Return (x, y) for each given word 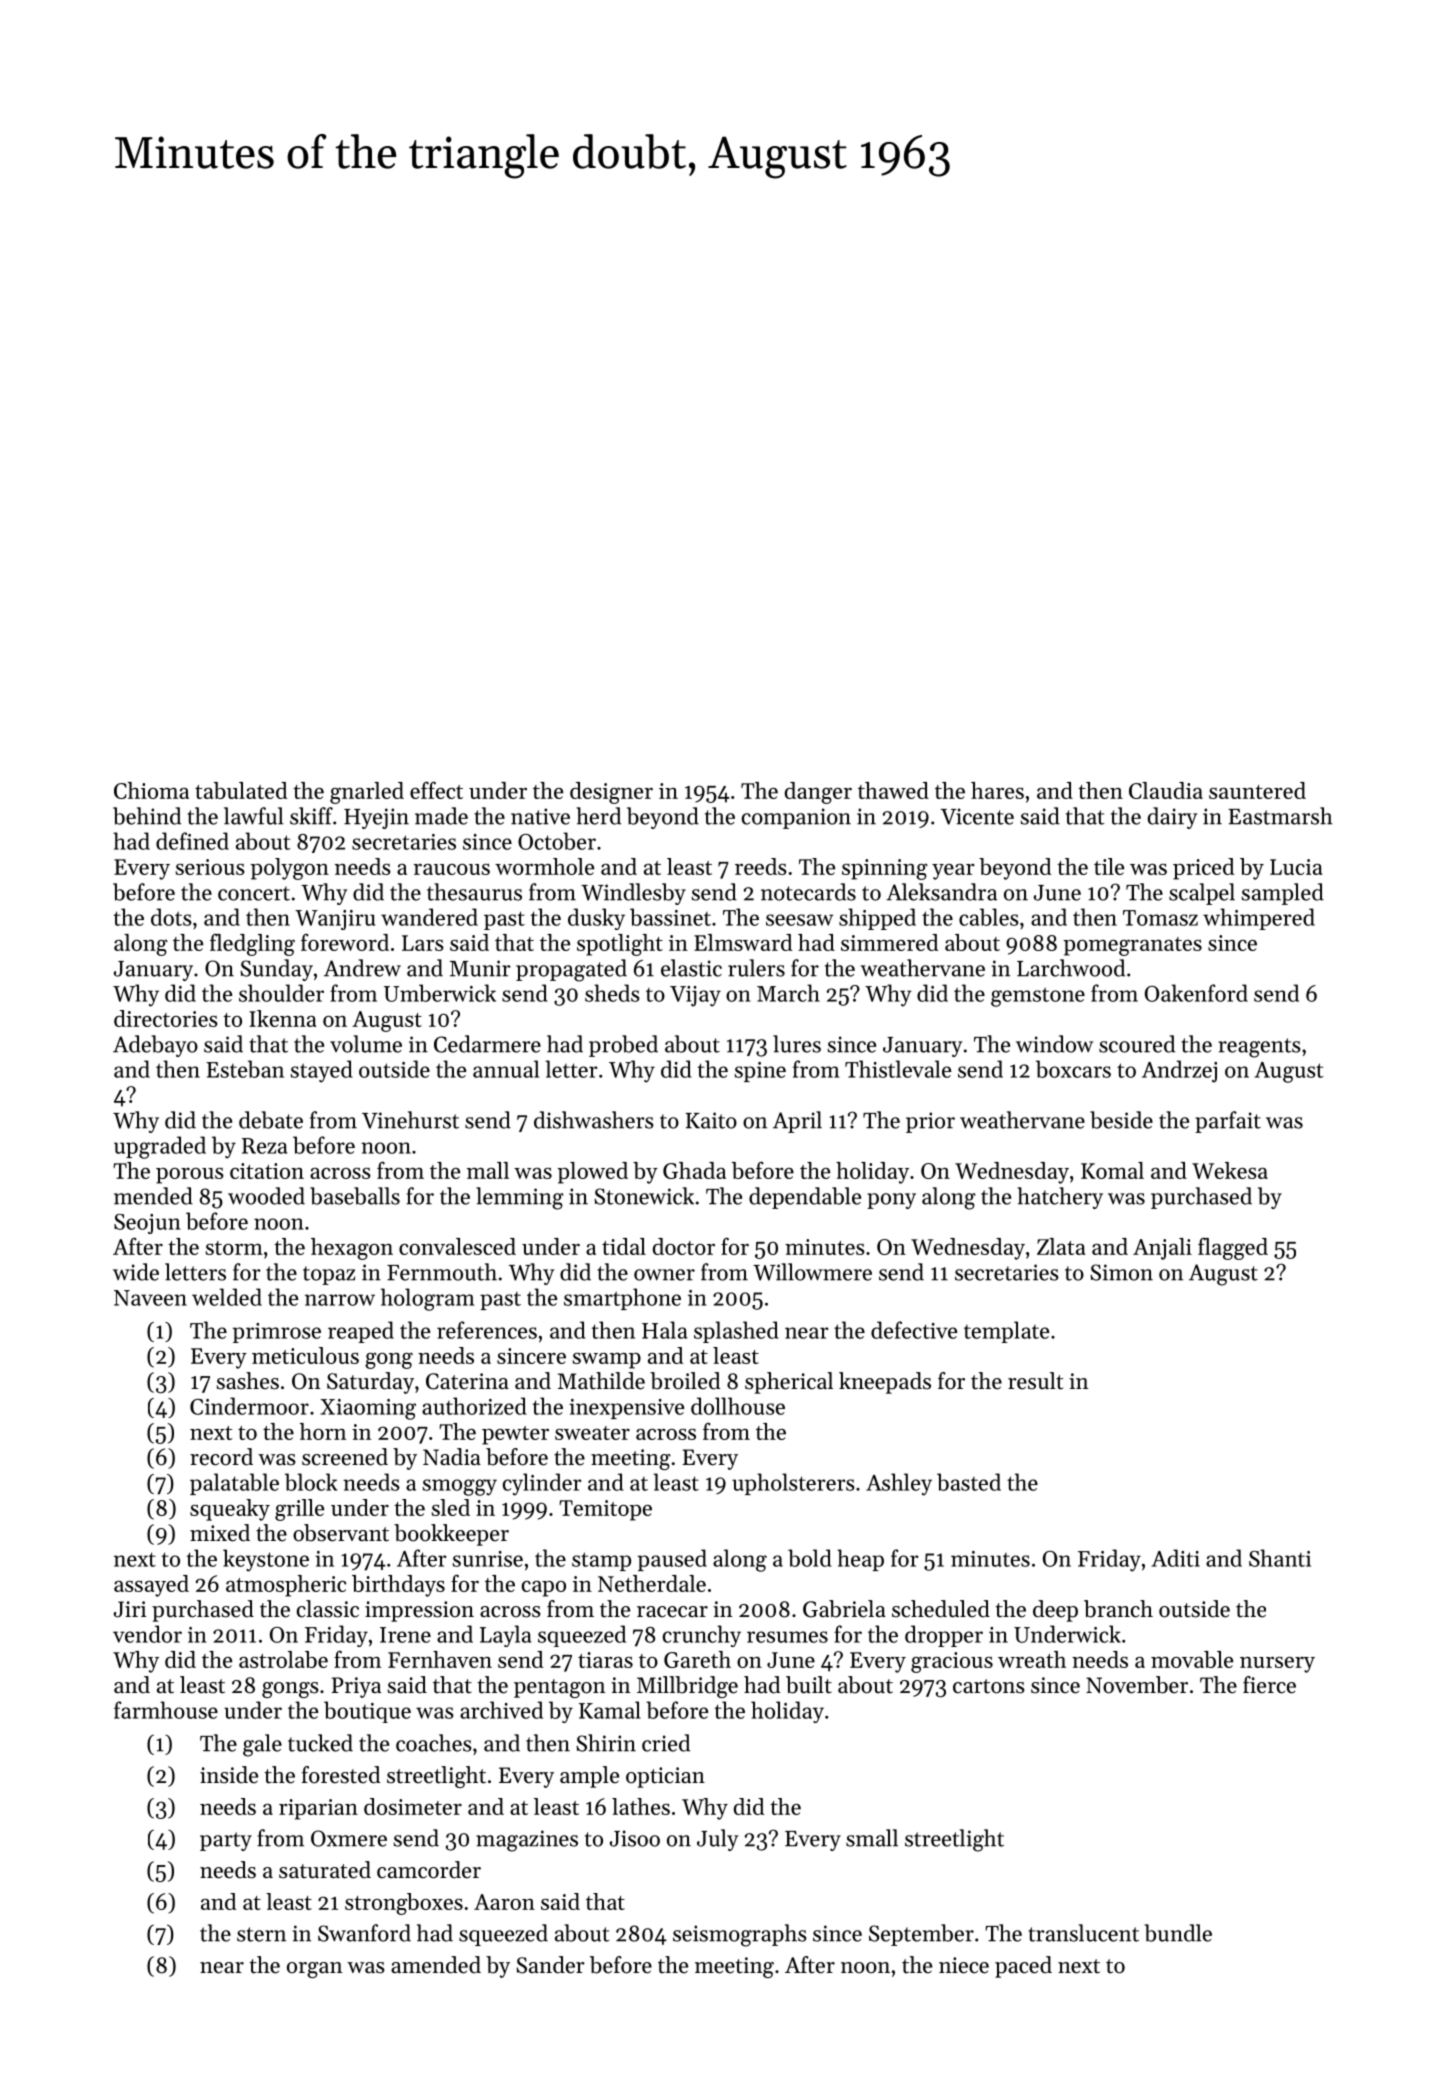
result (1035, 1381)
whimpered (1259, 919)
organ (315, 1970)
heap (860, 1560)
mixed (220, 1533)
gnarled (367, 793)
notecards (808, 892)
